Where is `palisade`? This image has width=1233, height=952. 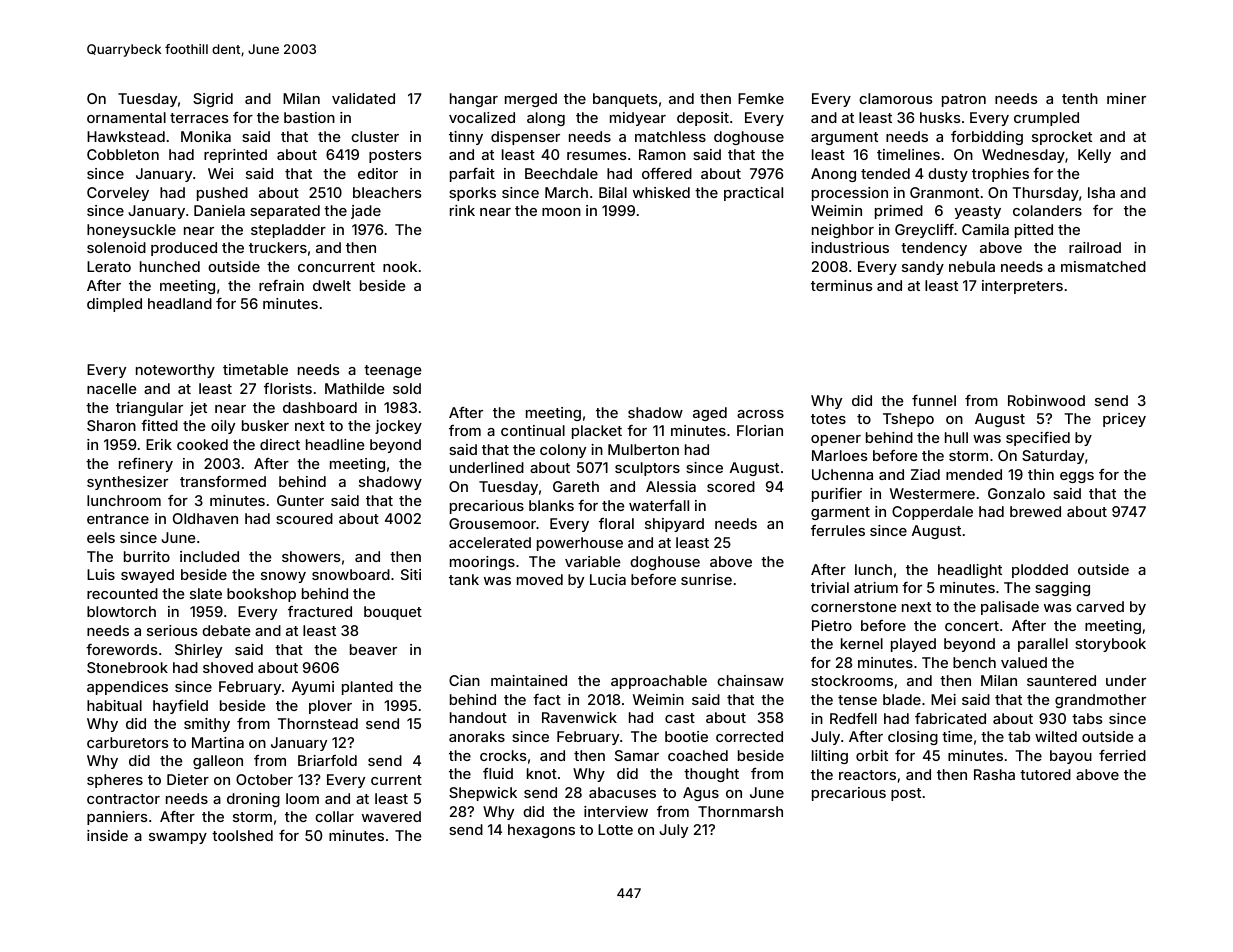
palisade is located at coordinates (1010, 608).
